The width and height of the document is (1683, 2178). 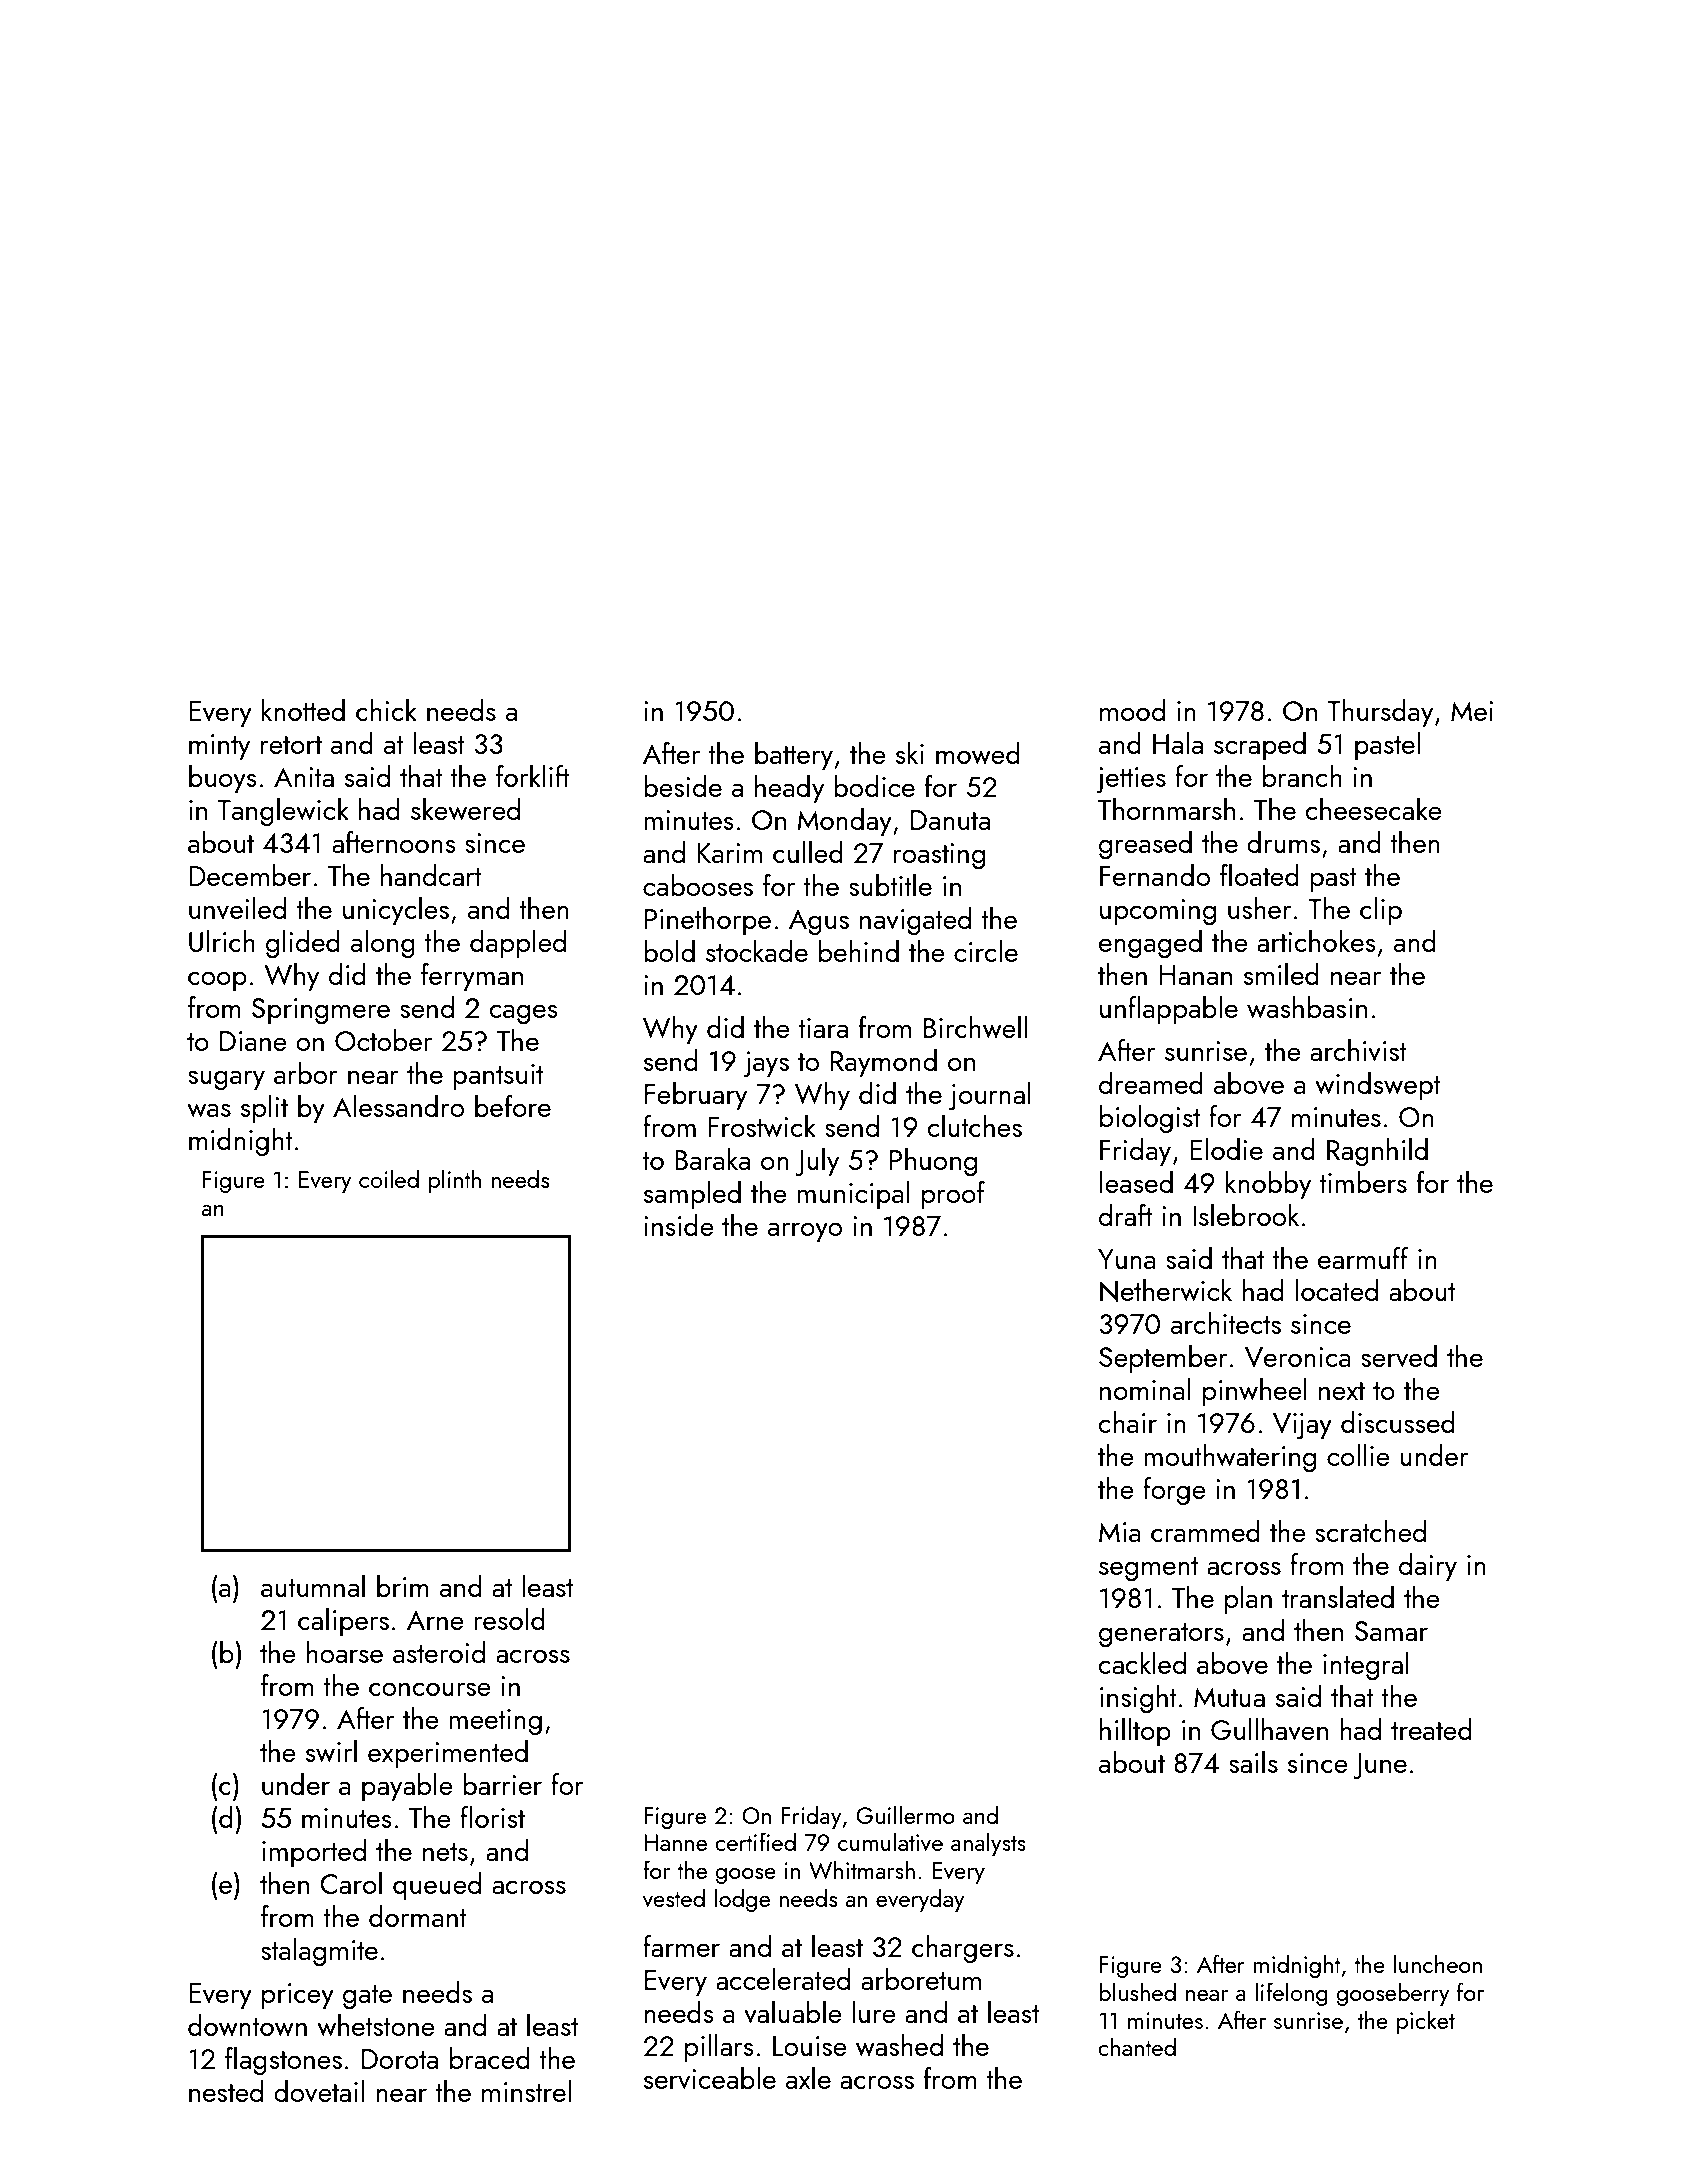 What do you see at coordinates (217, 981) in the document?
I see `coop` at bounding box center [217, 981].
